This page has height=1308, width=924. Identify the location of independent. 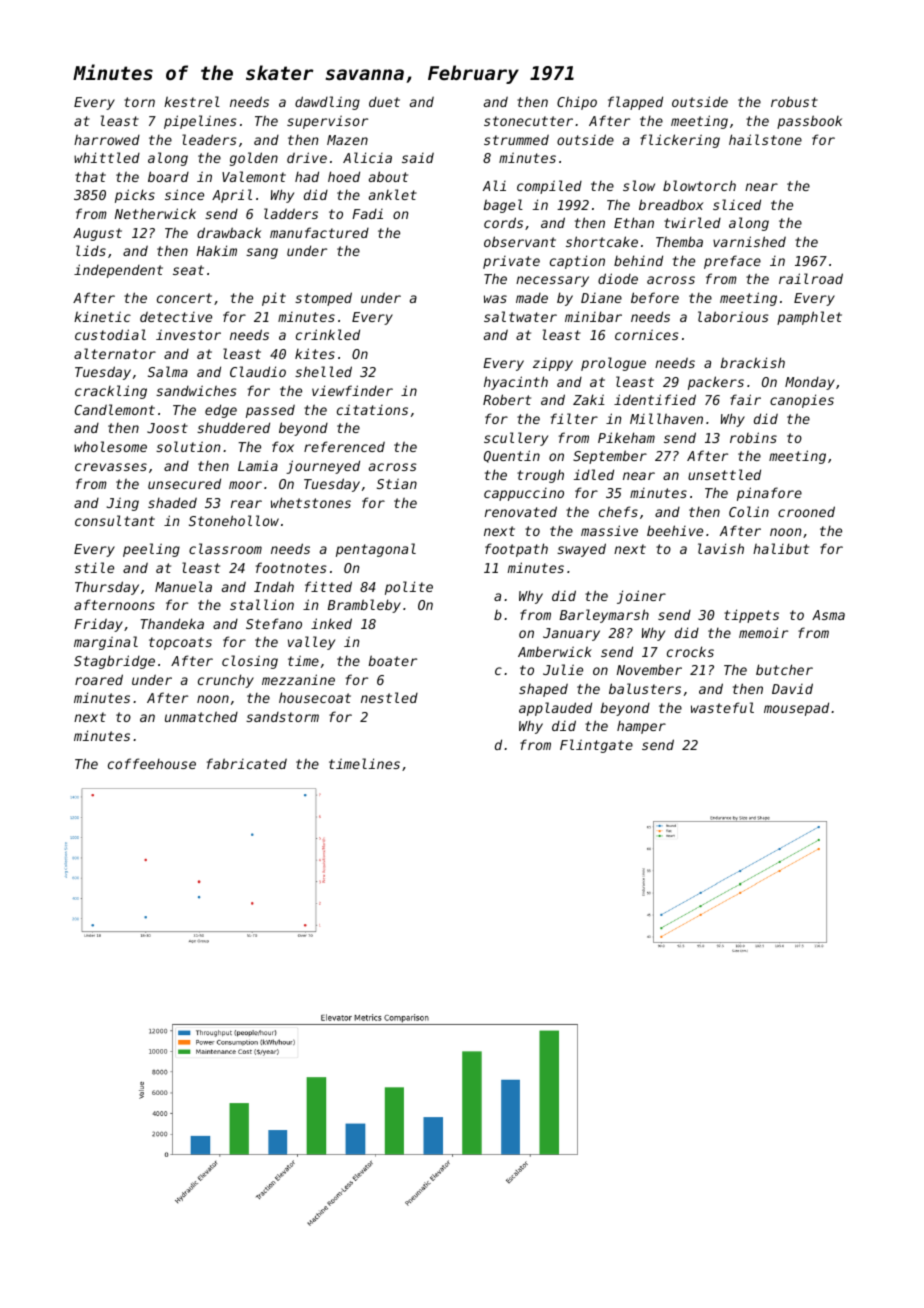
(118, 271).
